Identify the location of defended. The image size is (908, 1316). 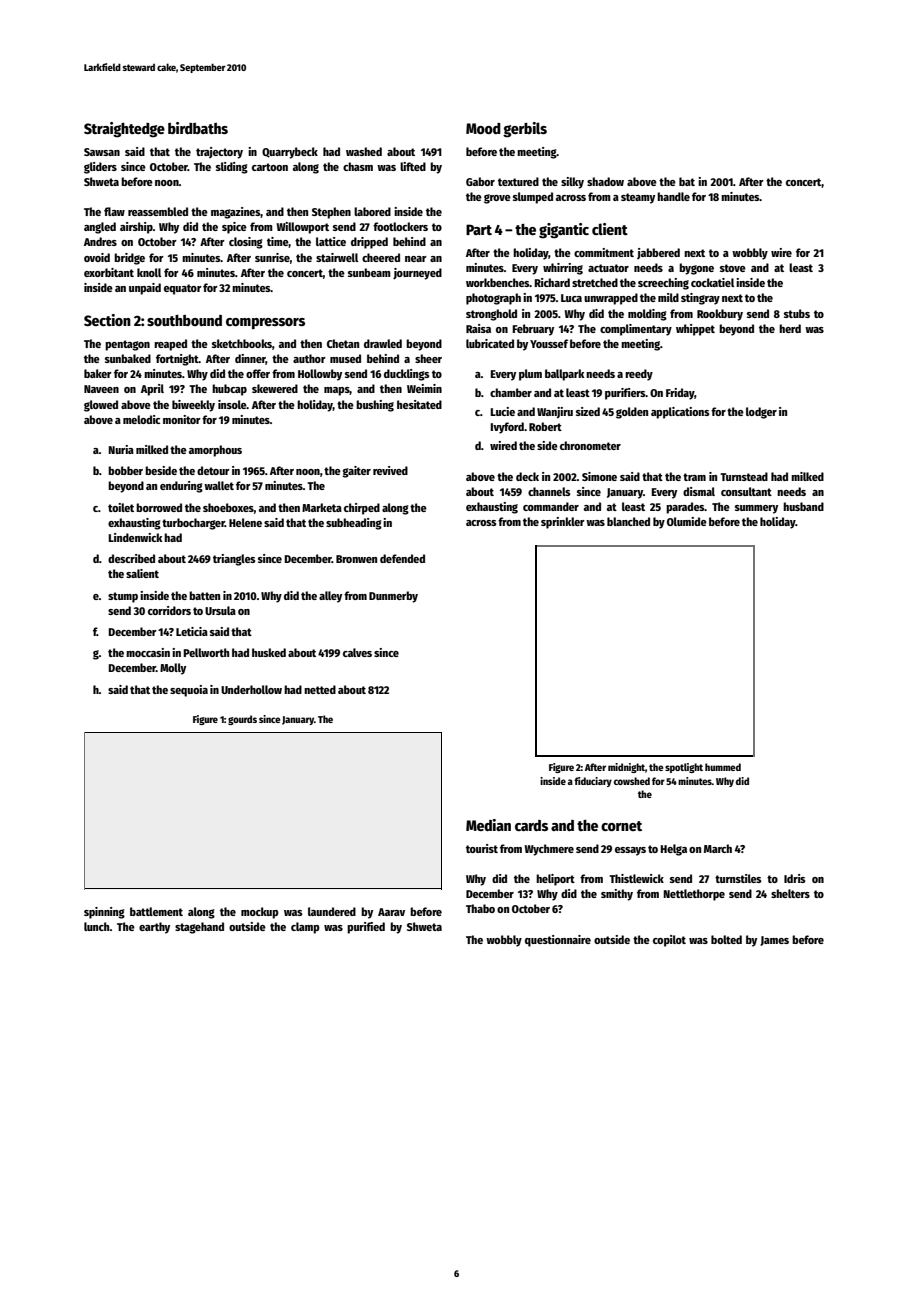
(402, 558).
